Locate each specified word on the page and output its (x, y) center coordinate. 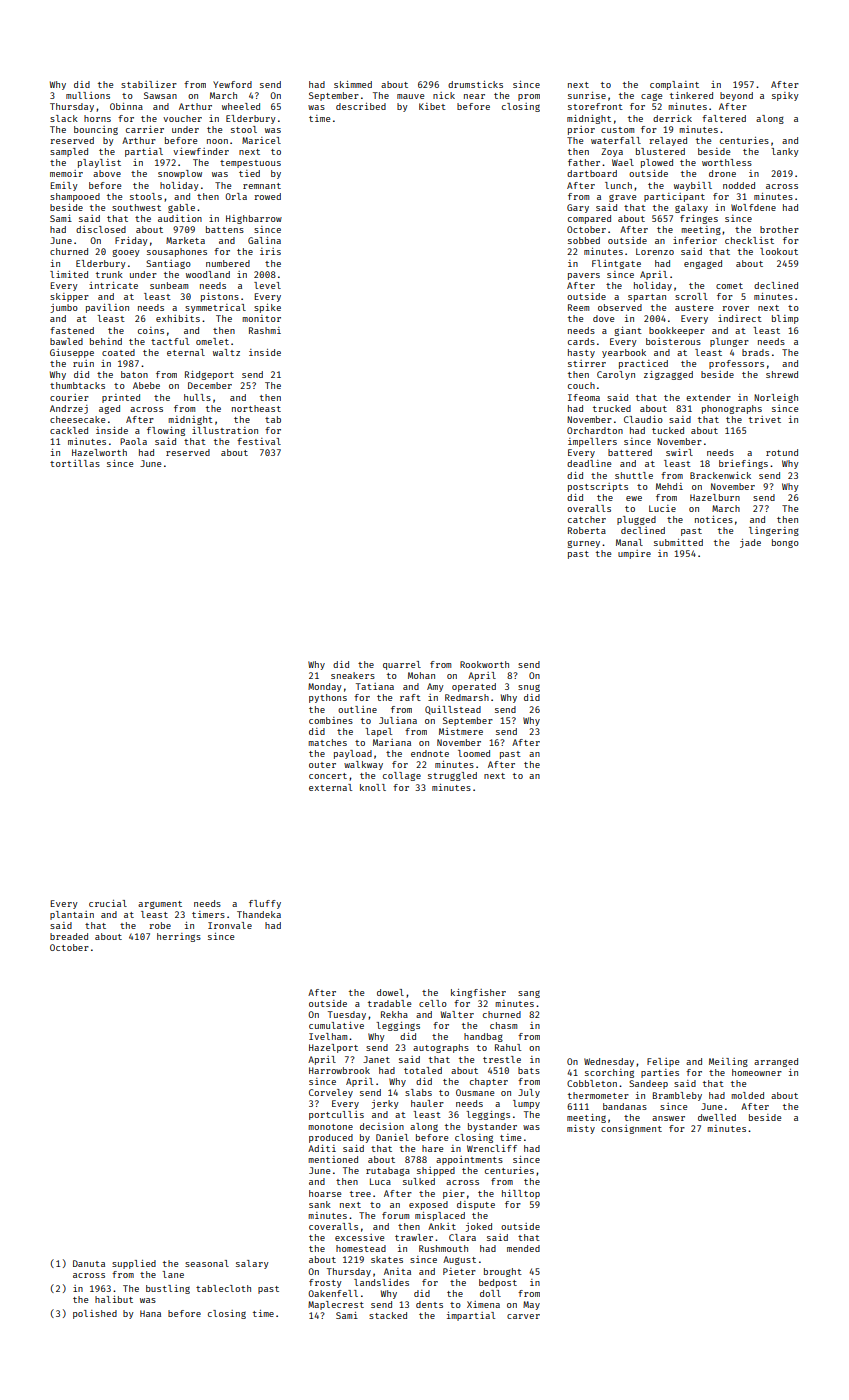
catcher (587, 519)
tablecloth (223, 1288)
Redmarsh (467, 697)
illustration (225, 430)
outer (322, 765)
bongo (785, 543)
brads (755, 352)
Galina (264, 240)
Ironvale (230, 925)
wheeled (241, 106)
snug (529, 688)
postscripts (598, 487)
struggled (452, 776)
